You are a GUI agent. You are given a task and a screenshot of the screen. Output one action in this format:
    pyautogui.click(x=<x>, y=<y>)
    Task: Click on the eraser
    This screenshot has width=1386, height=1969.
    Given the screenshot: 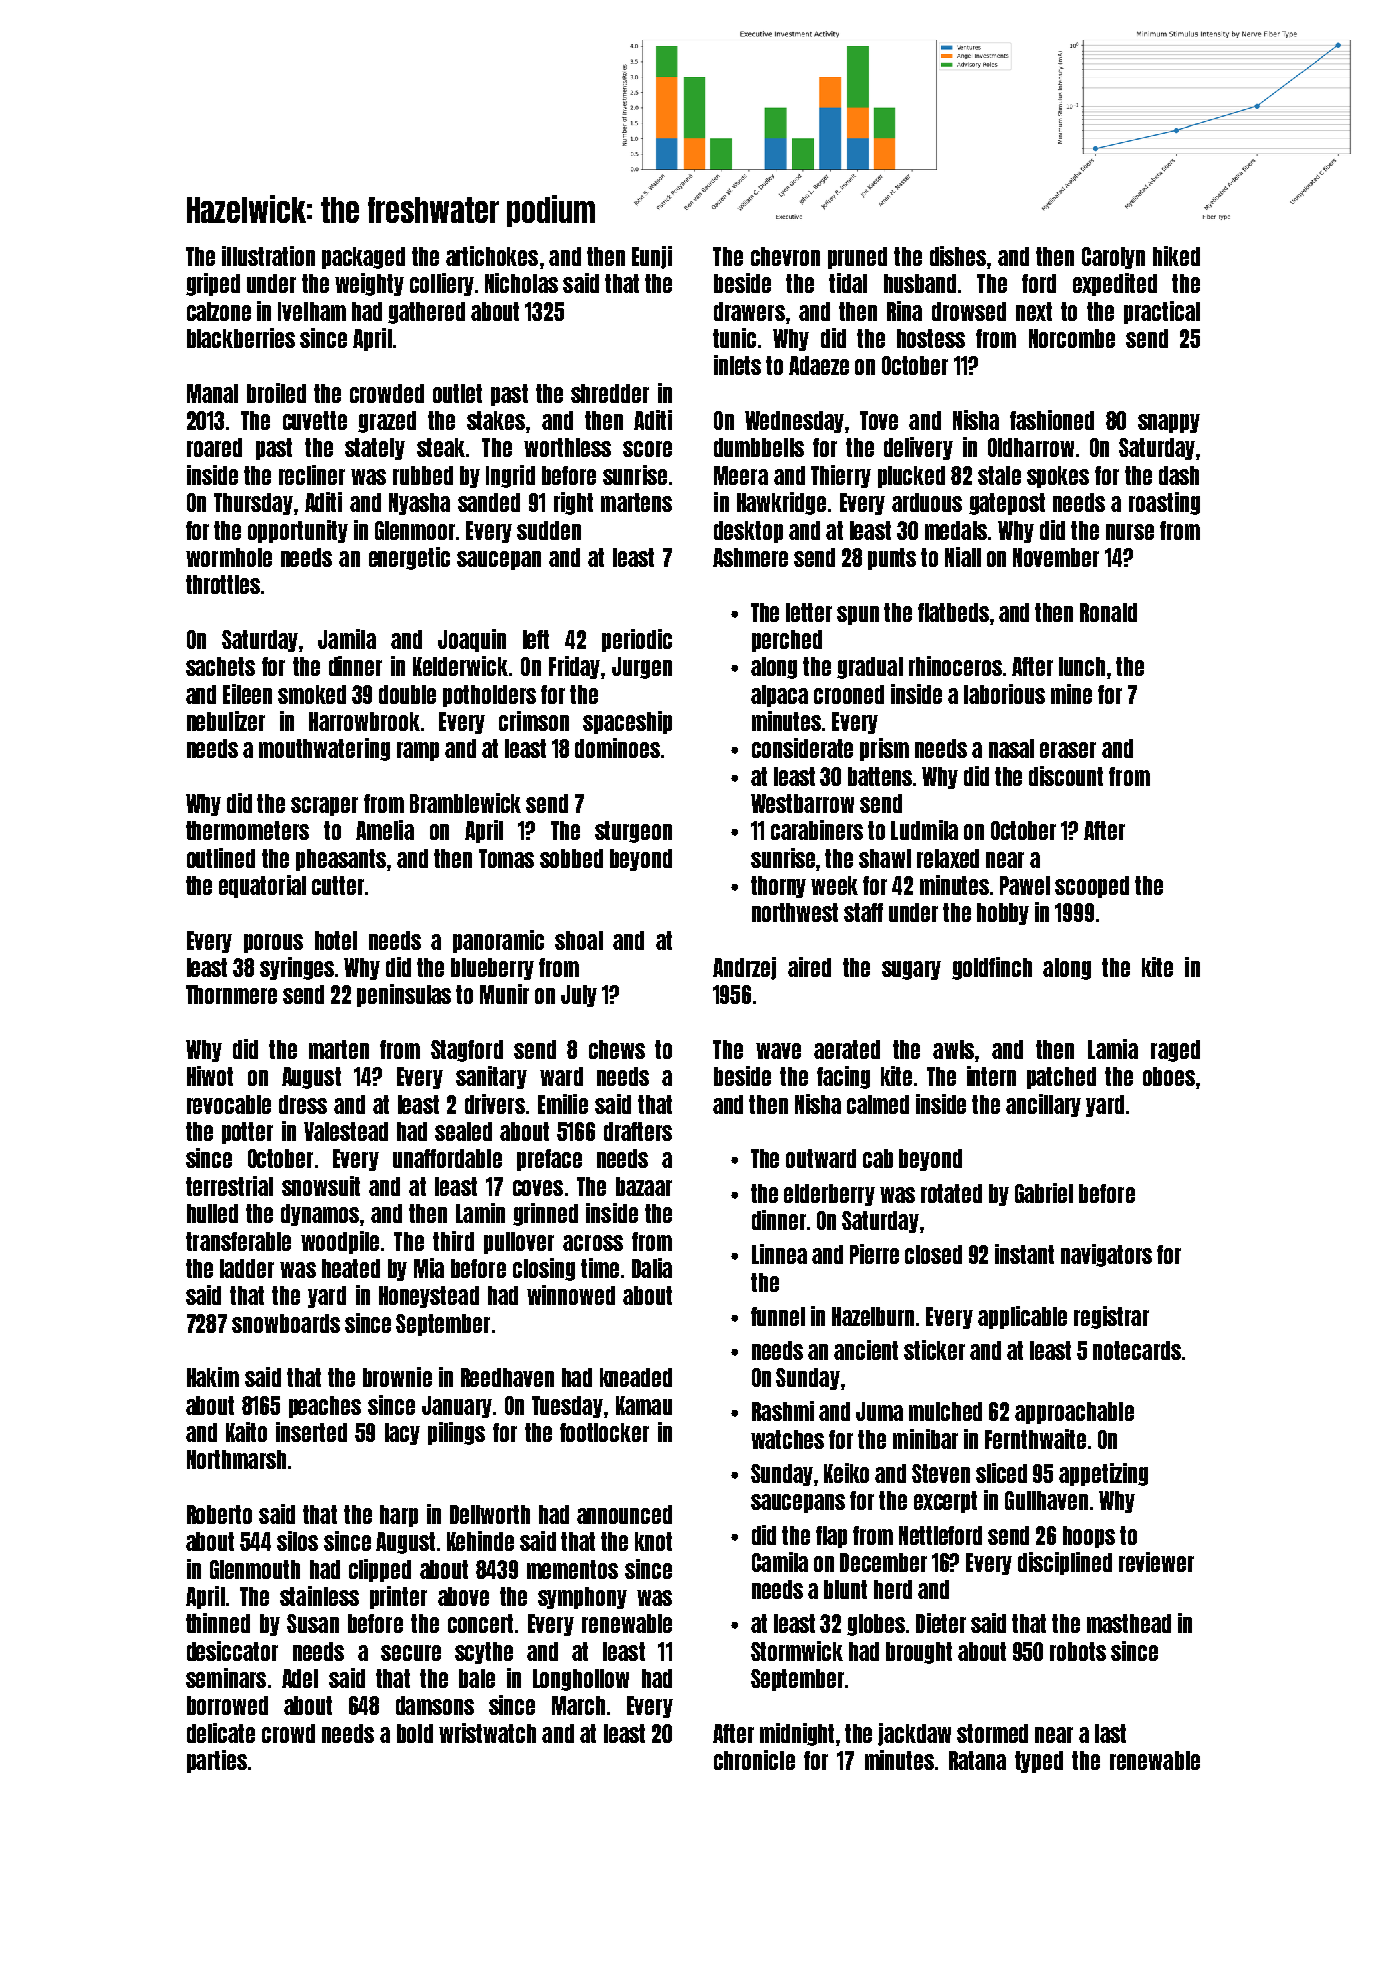 What is the action you would take?
    pyautogui.click(x=1068, y=750)
